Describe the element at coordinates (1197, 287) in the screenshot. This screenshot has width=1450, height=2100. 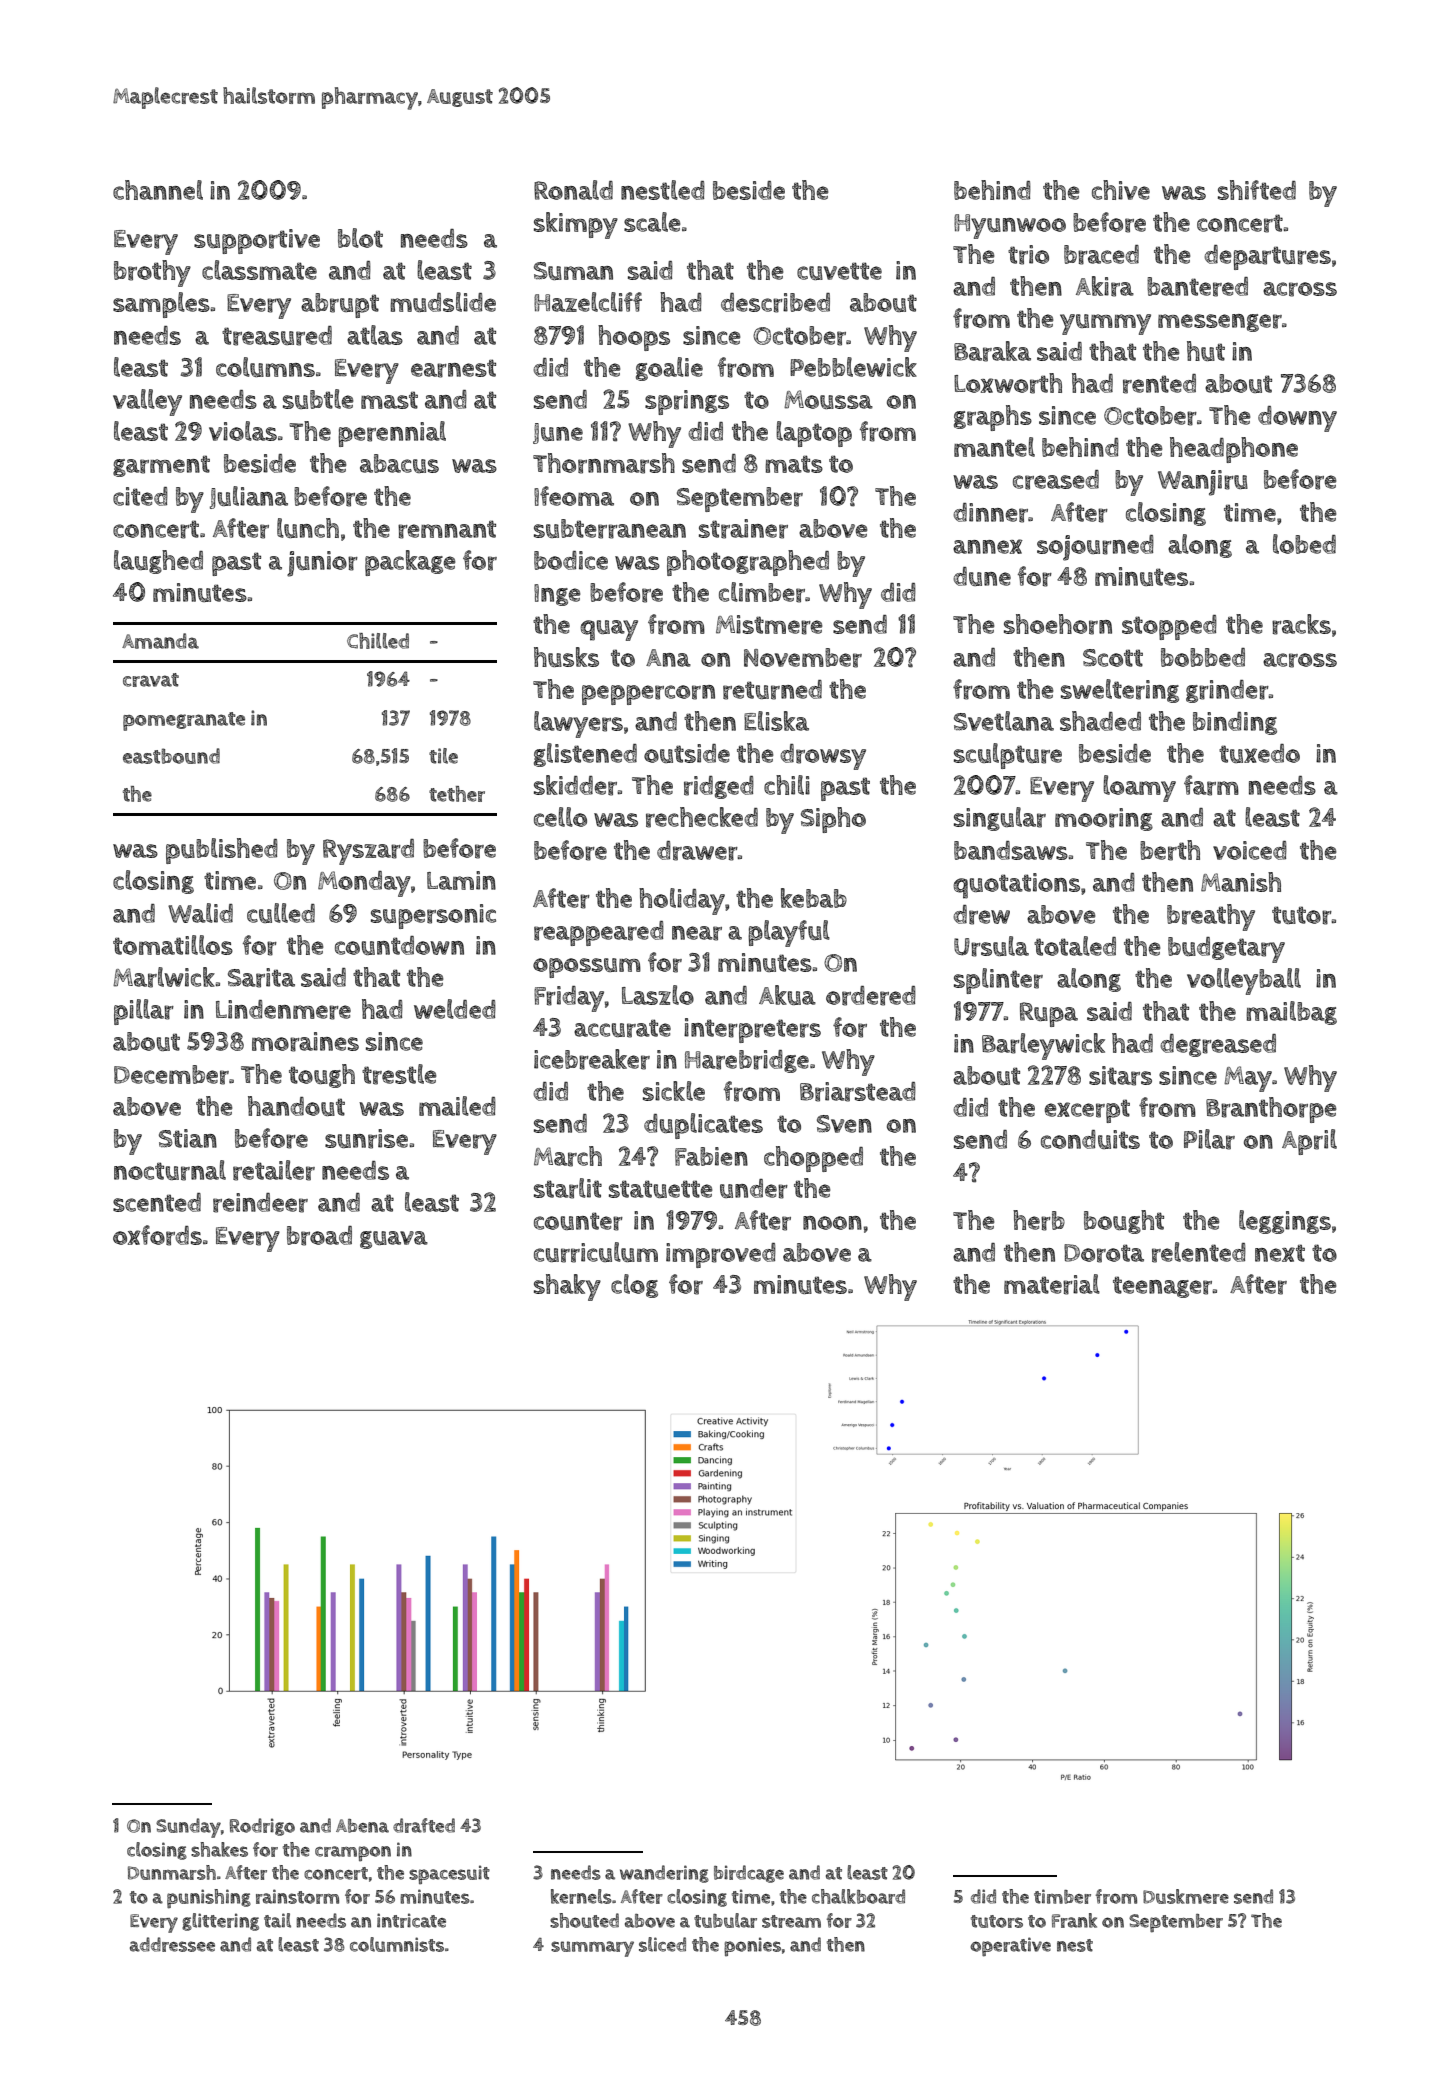
I see `bantered` at that location.
